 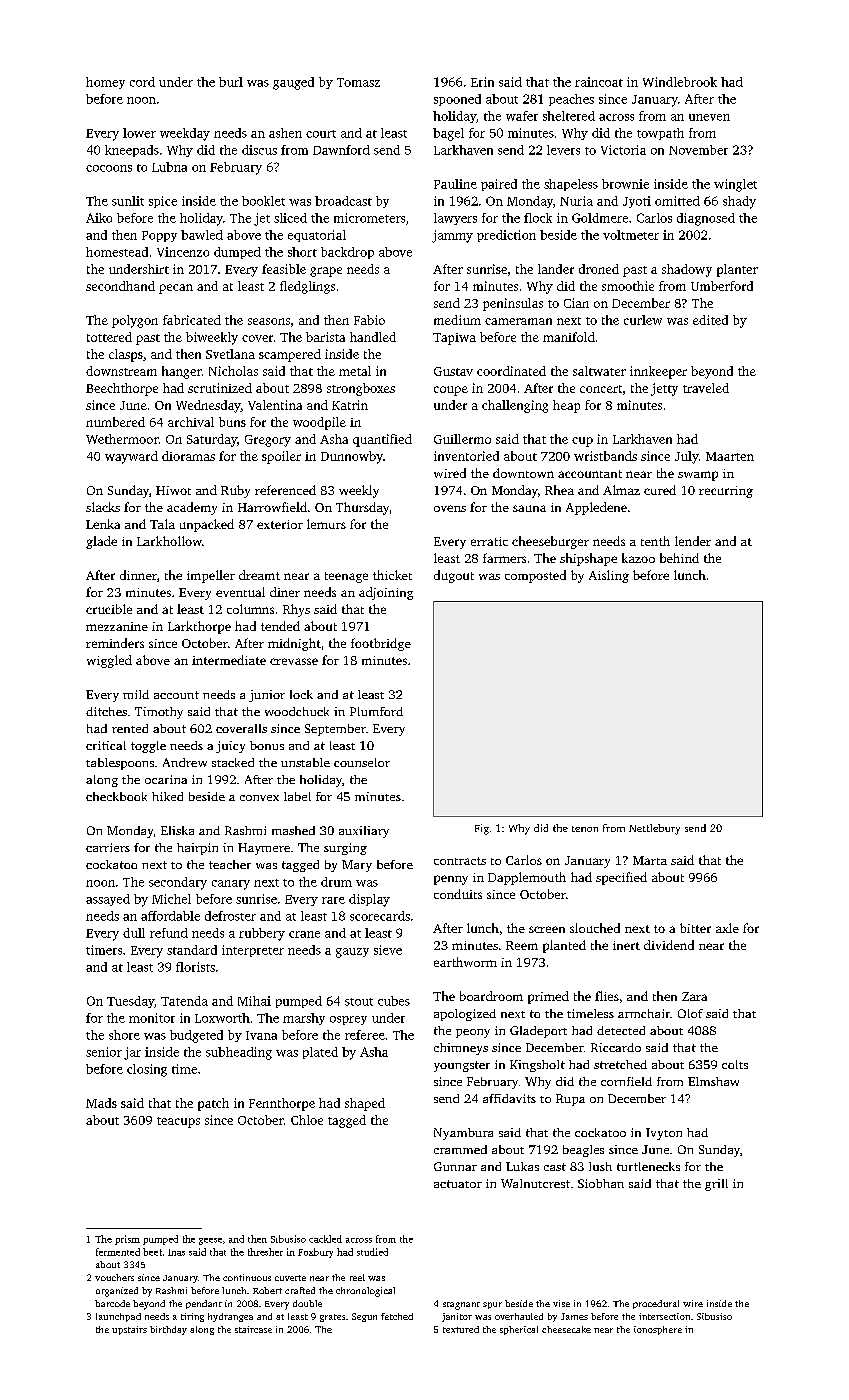 What do you see at coordinates (450, 508) in the screenshot?
I see `ovens` at bounding box center [450, 508].
